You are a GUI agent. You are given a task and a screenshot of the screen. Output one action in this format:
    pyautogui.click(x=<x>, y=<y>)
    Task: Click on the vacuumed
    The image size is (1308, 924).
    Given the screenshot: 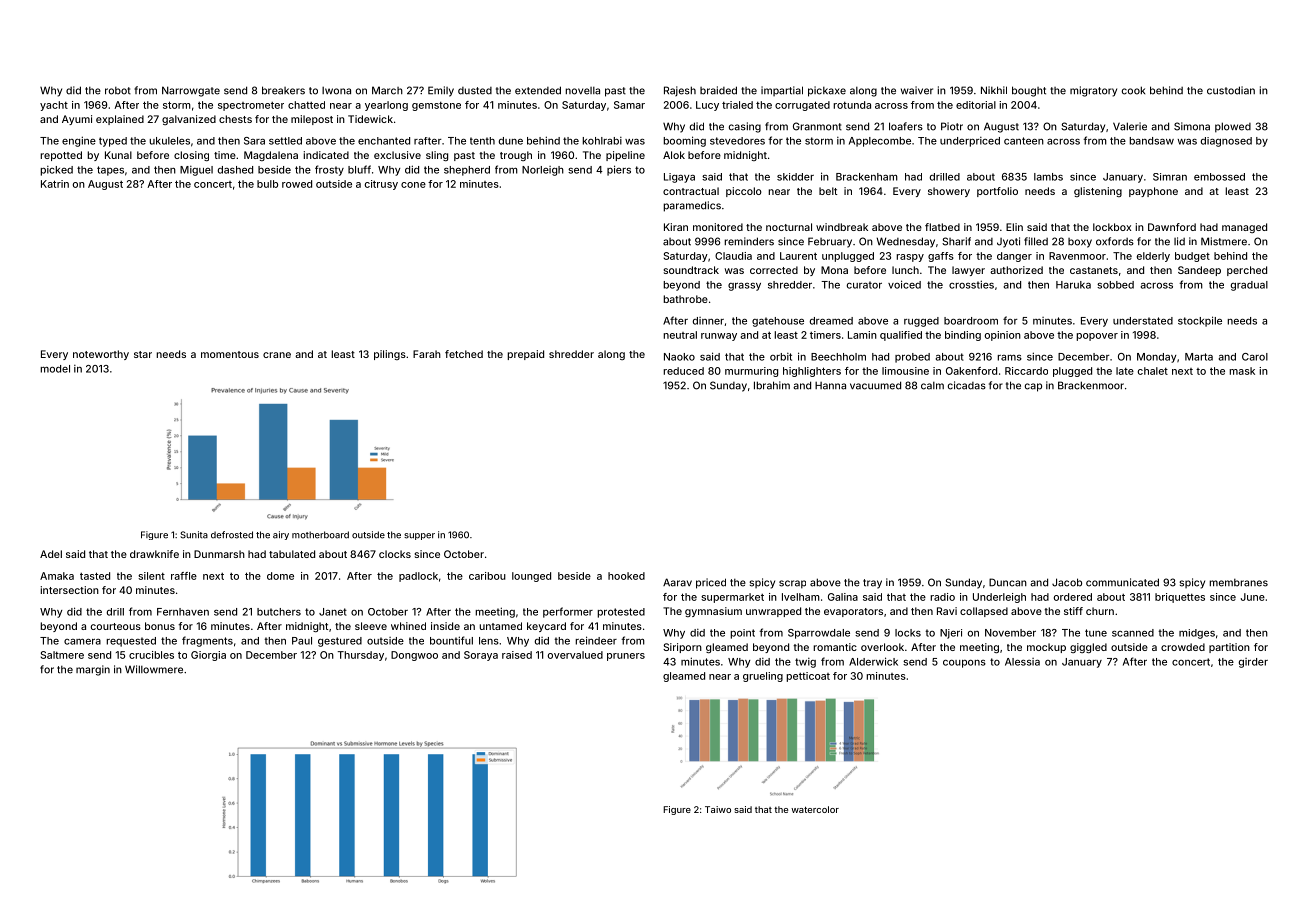 What is the action you would take?
    pyautogui.click(x=875, y=385)
